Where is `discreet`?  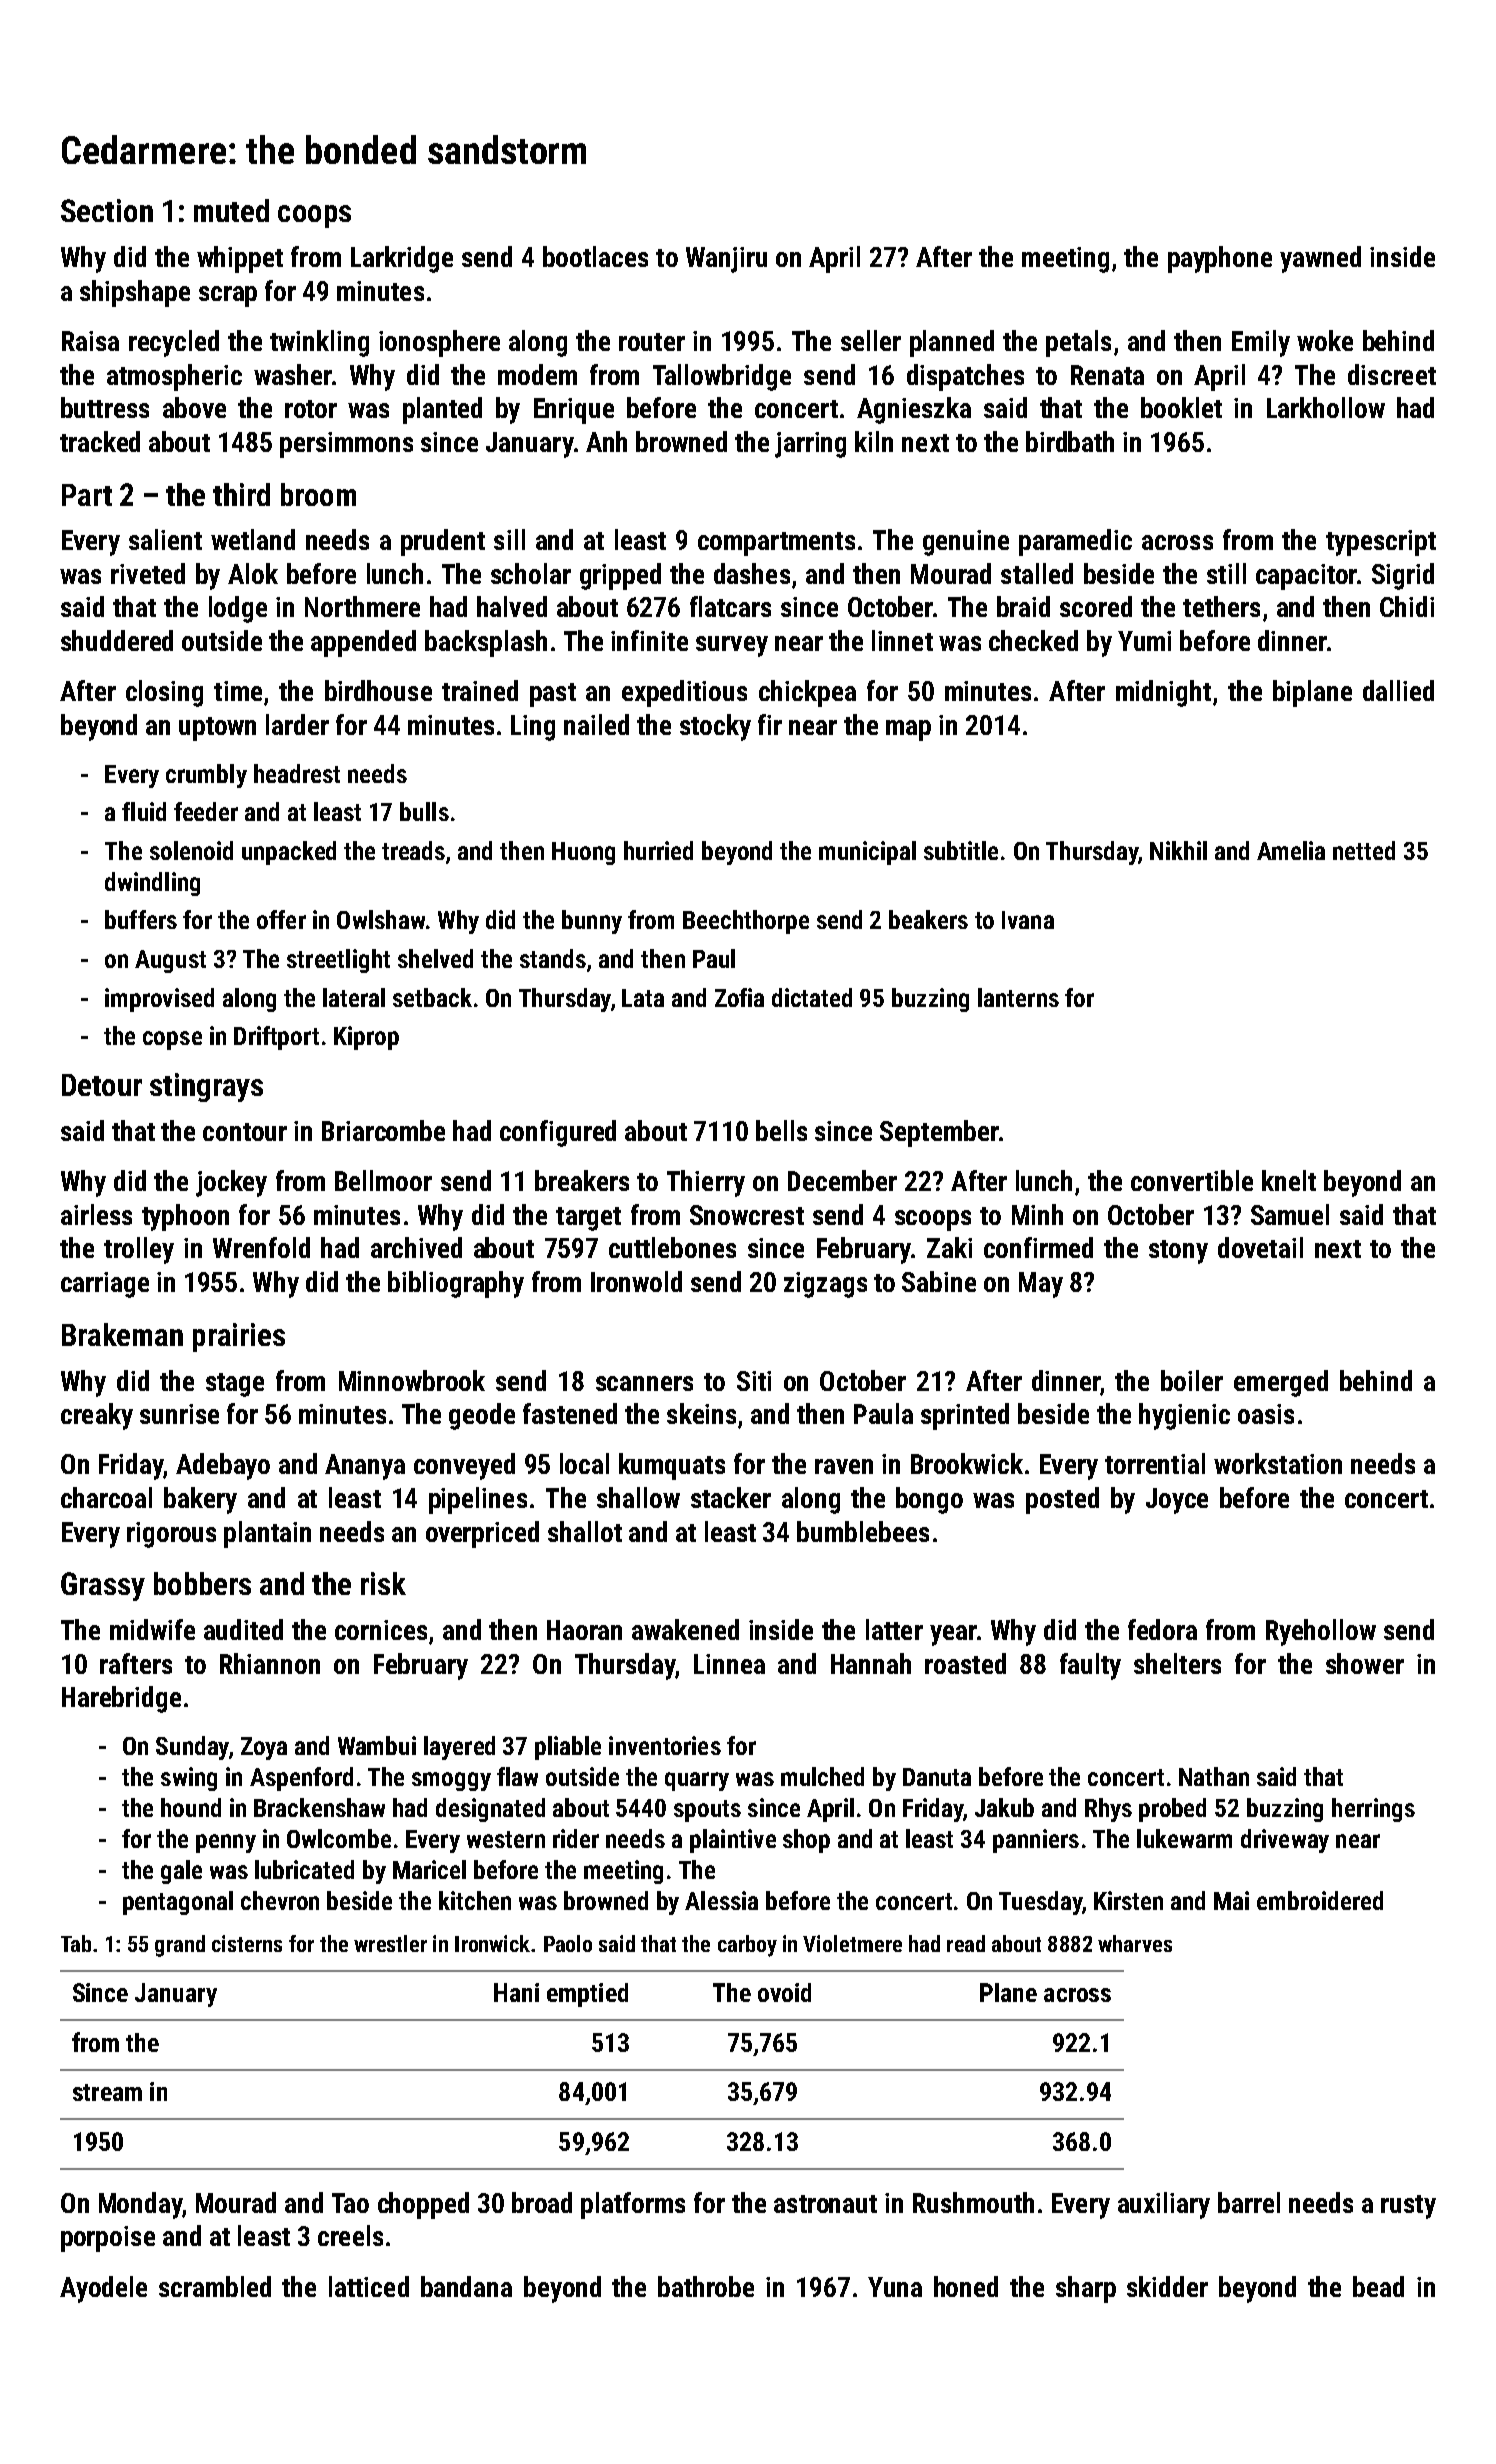
discreet is located at coordinates (1392, 374).
